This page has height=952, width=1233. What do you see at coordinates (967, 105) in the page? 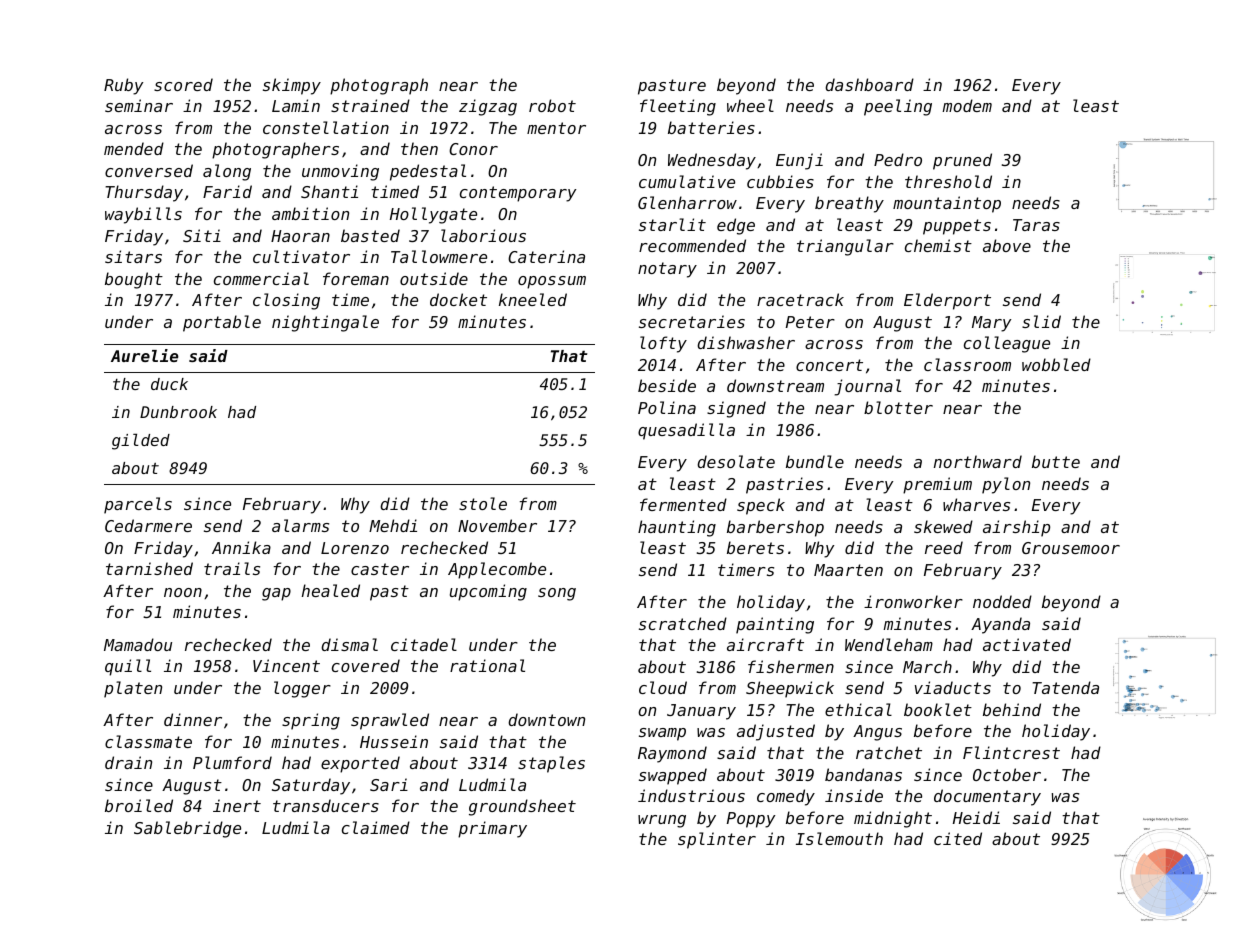
I see `modem` at bounding box center [967, 105].
